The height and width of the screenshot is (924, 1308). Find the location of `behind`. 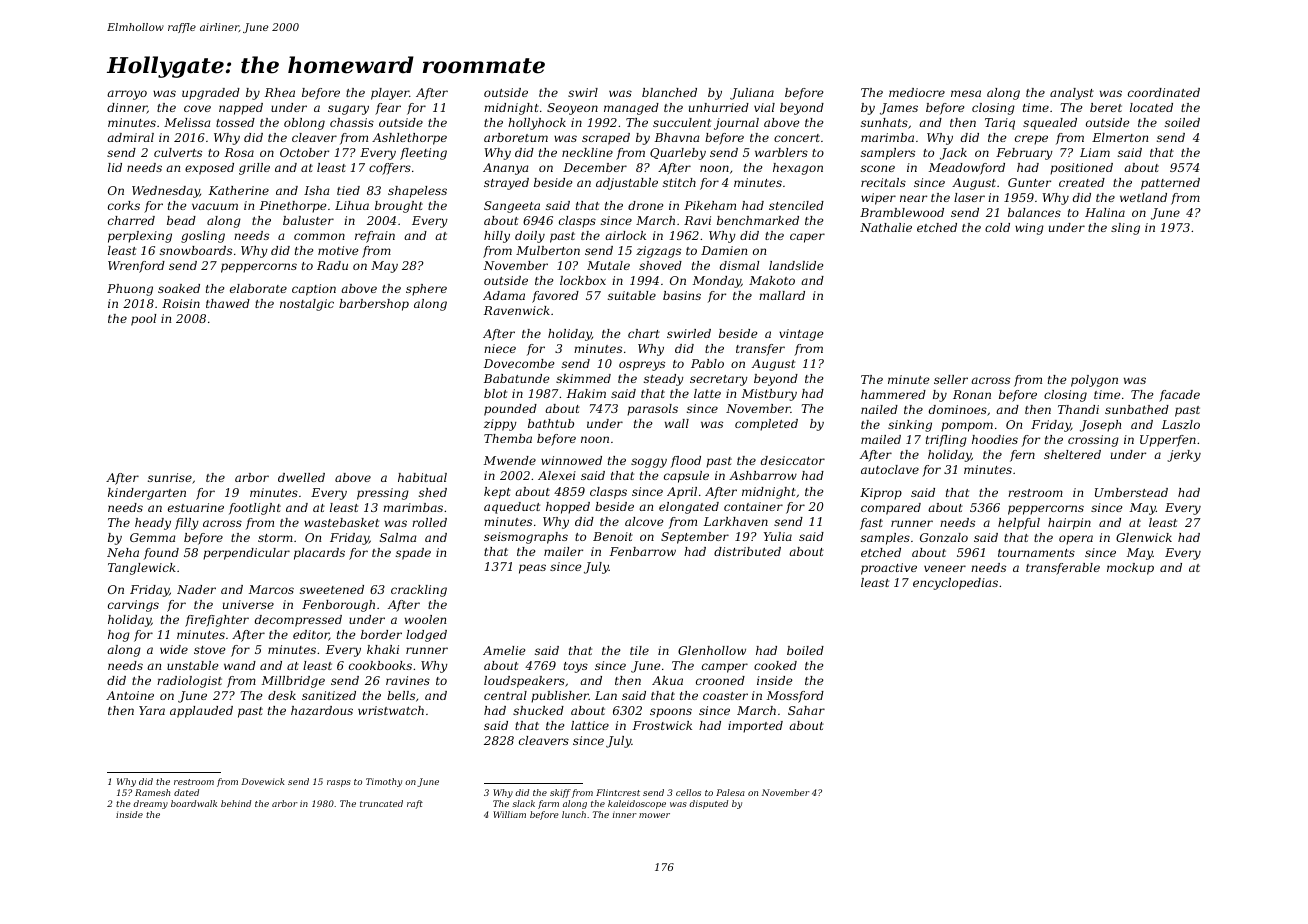

behind is located at coordinates (236, 803).
